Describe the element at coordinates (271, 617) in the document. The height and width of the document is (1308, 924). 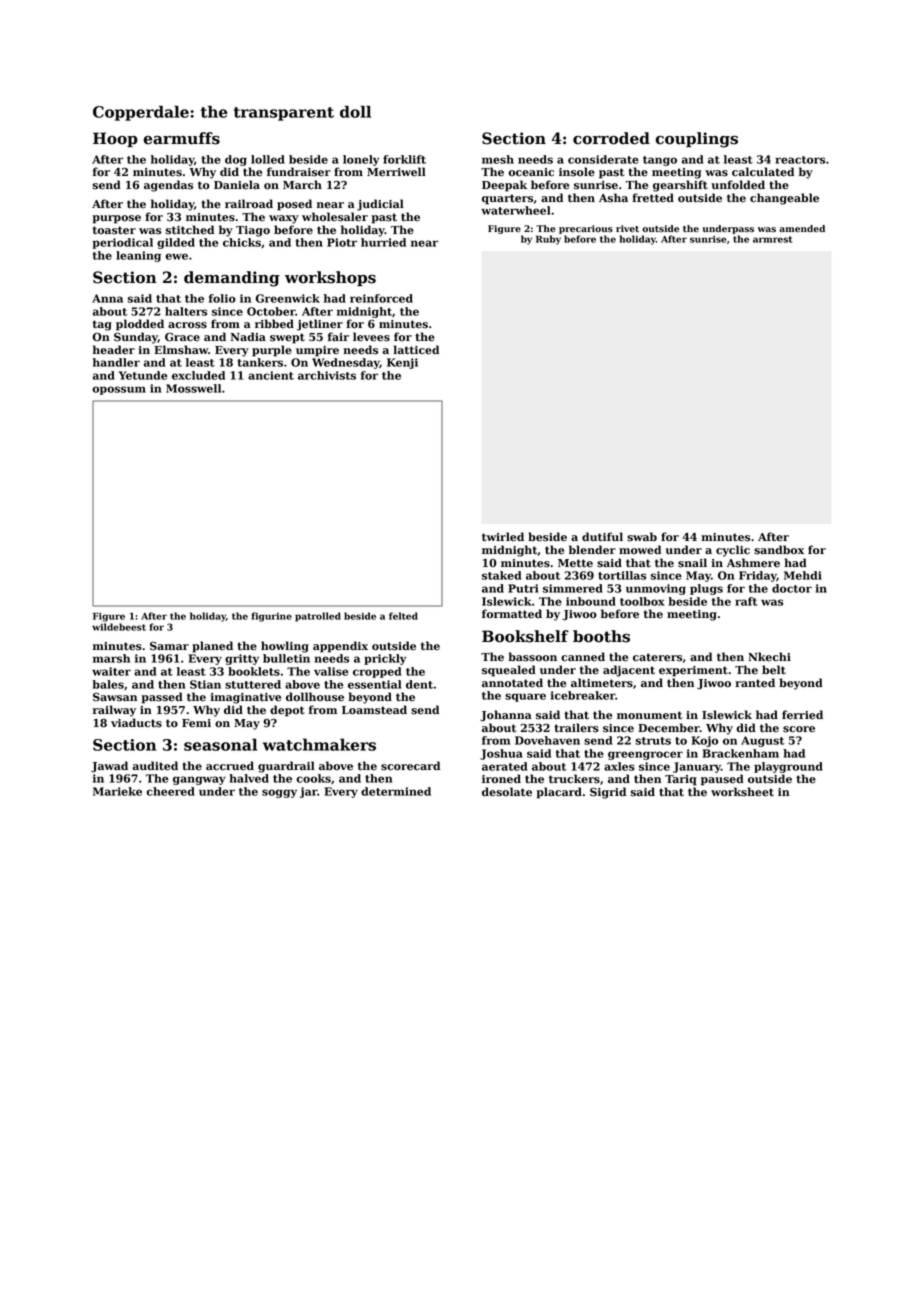
I see `figurine` at that location.
